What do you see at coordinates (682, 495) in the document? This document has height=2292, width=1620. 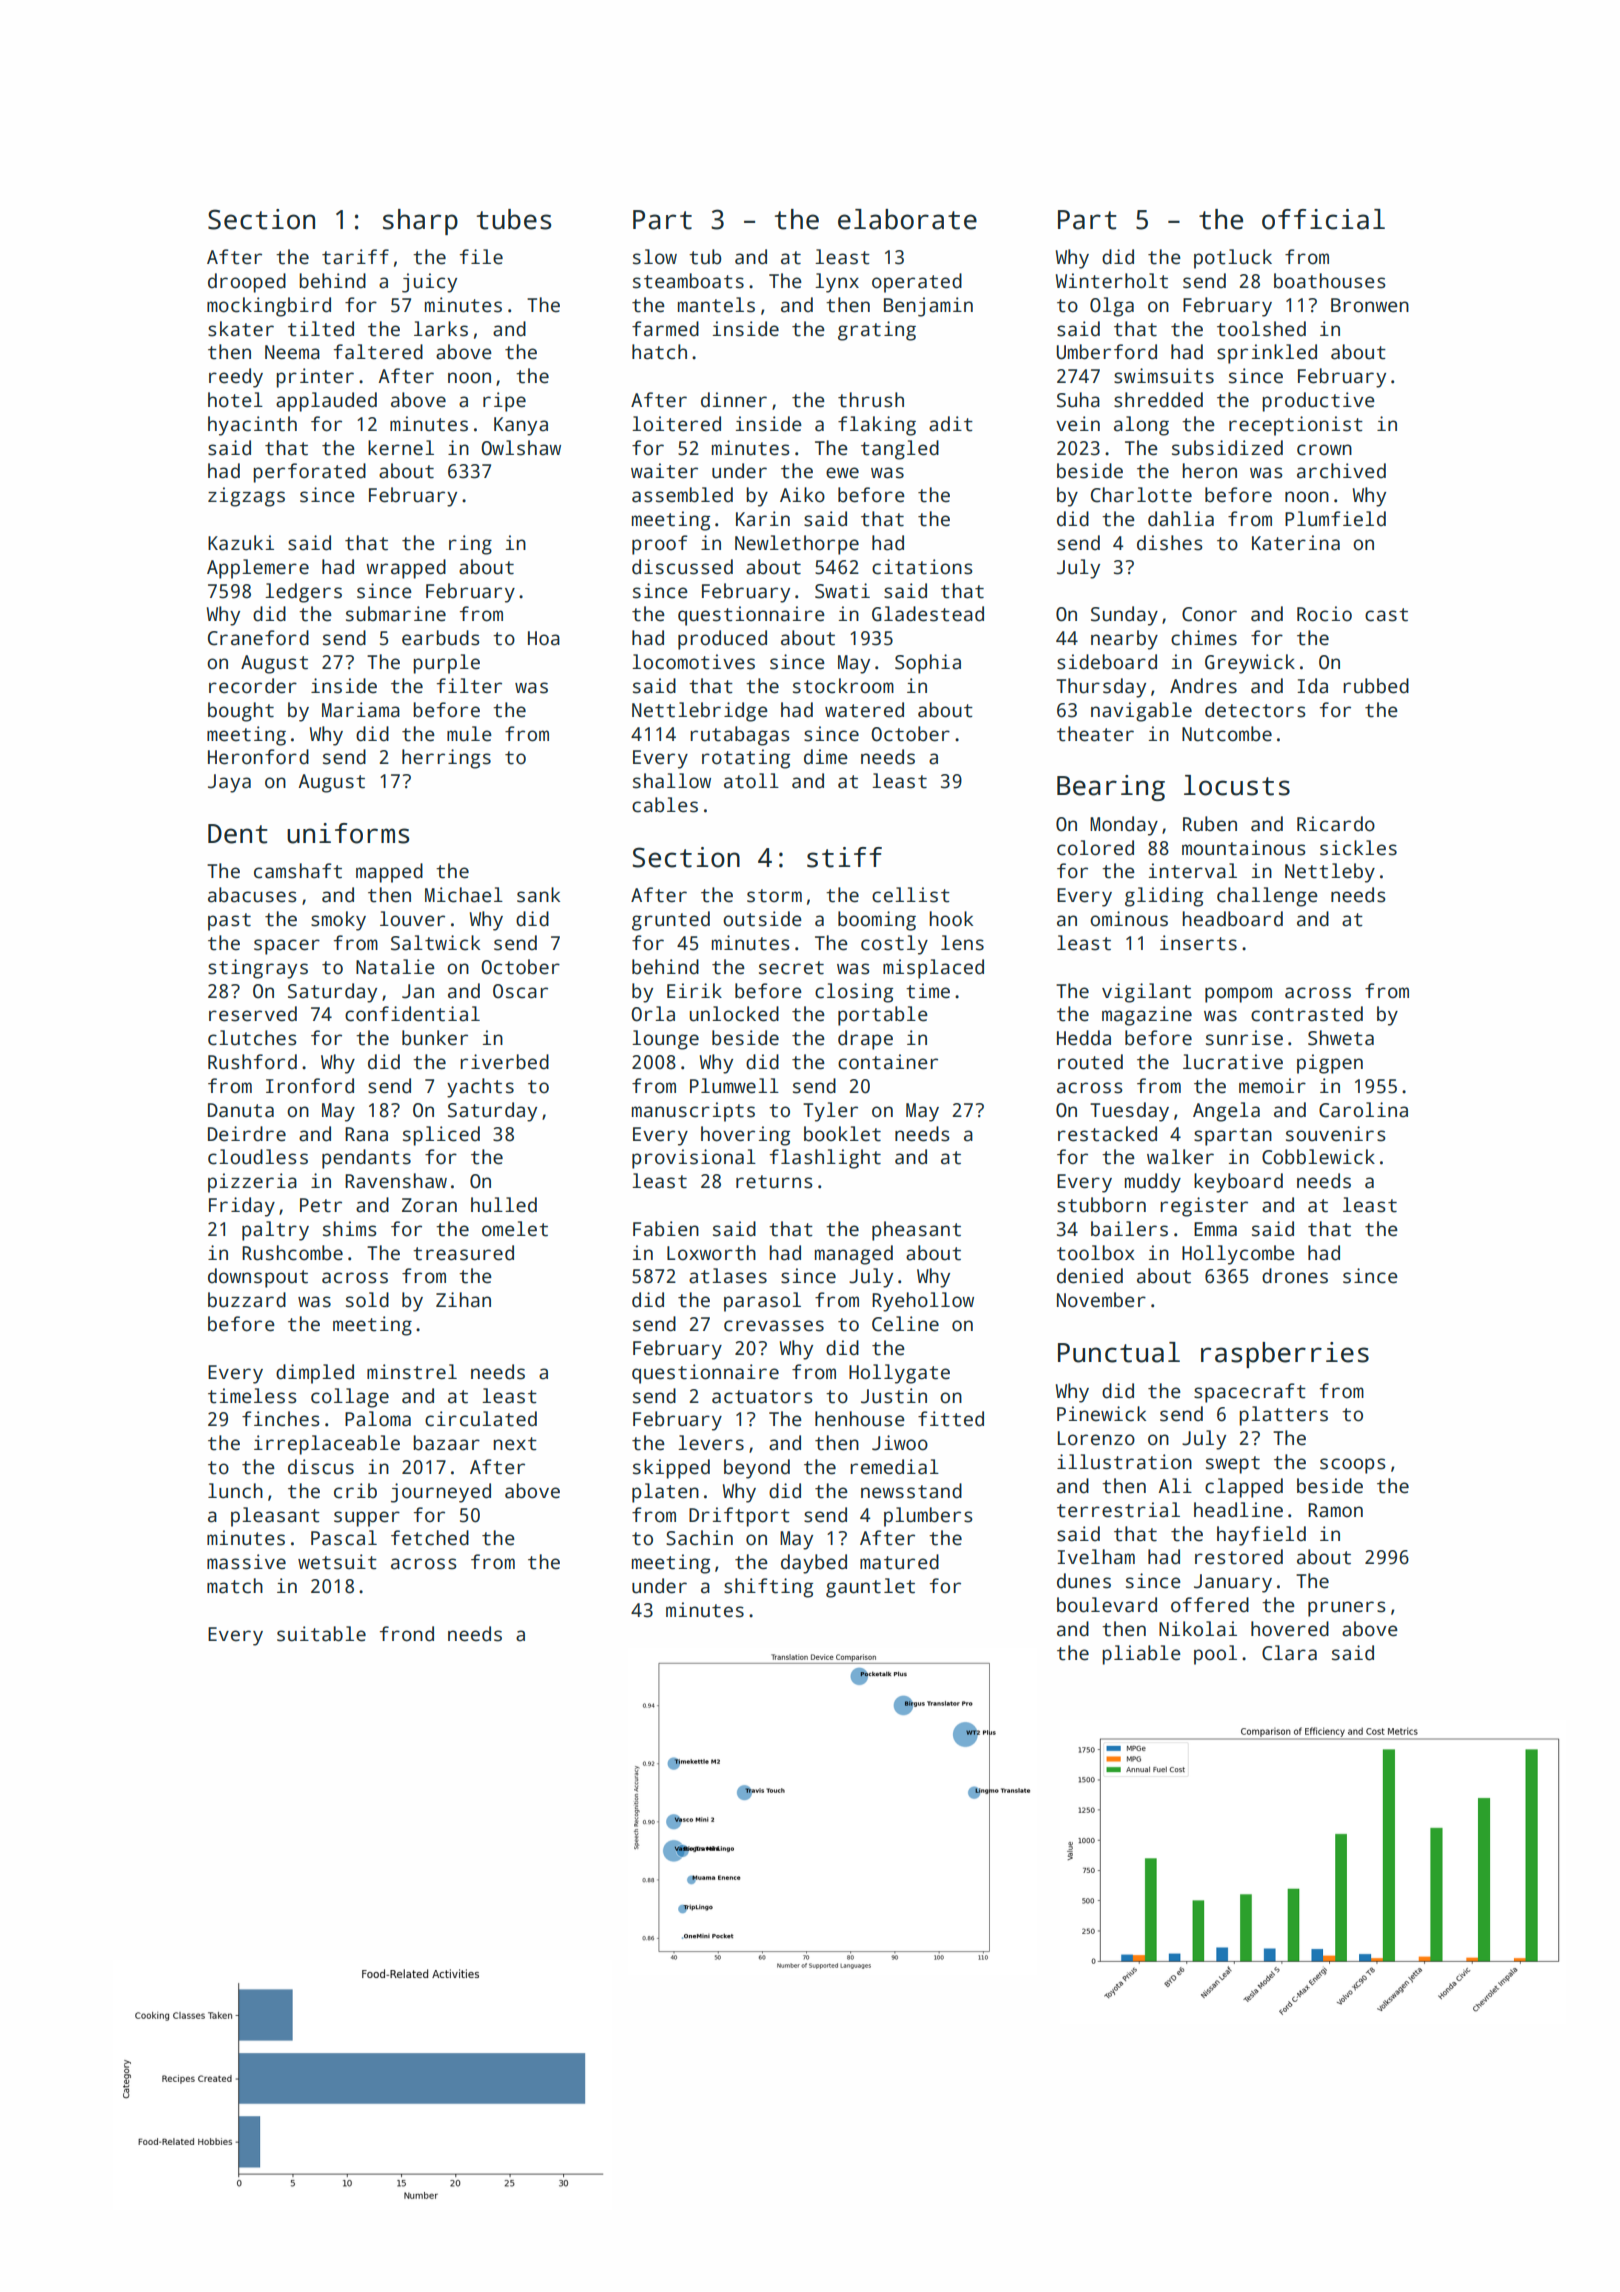 I see `assembled` at bounding box center [682, 495].
